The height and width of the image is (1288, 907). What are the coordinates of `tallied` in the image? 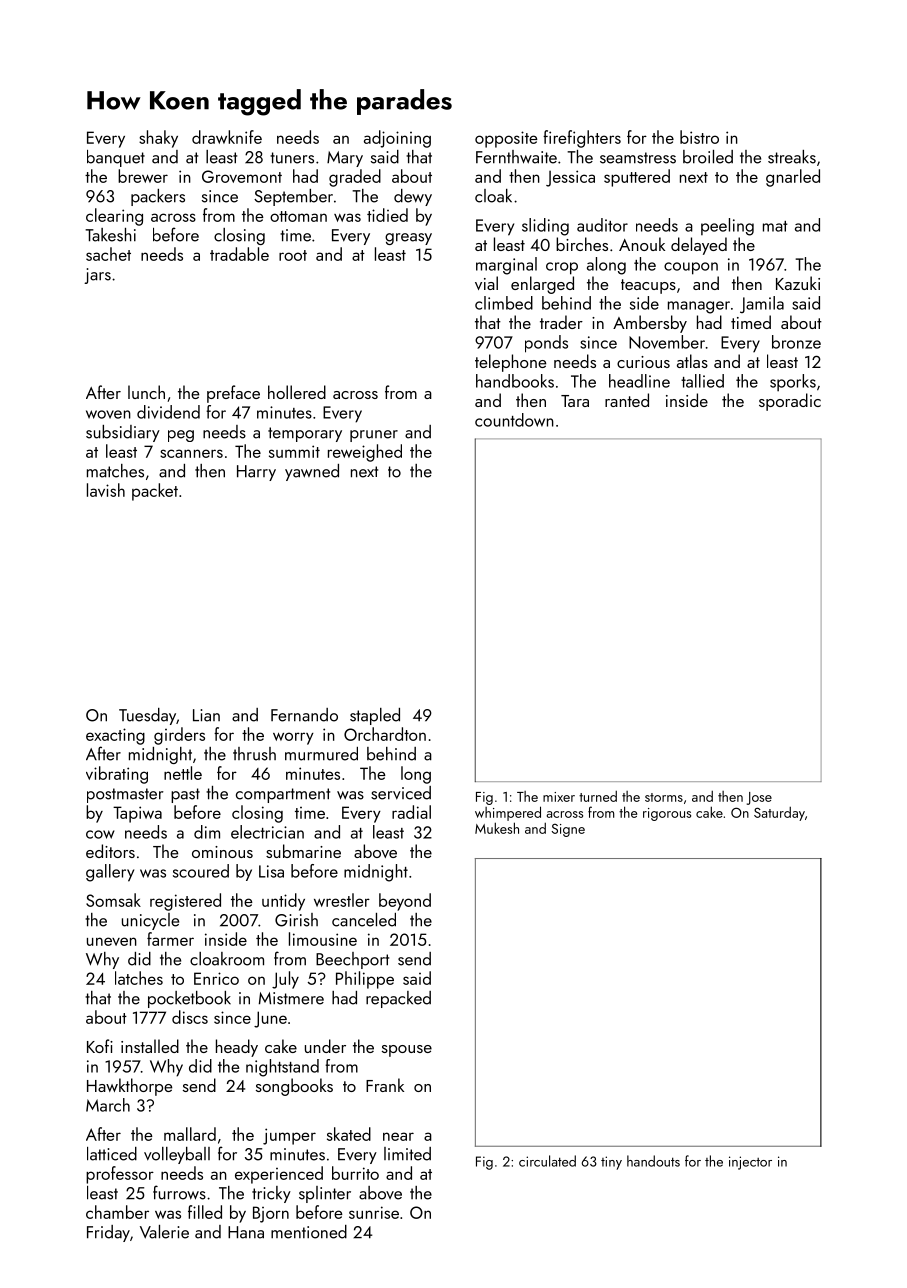 It's located at (702, 381).
